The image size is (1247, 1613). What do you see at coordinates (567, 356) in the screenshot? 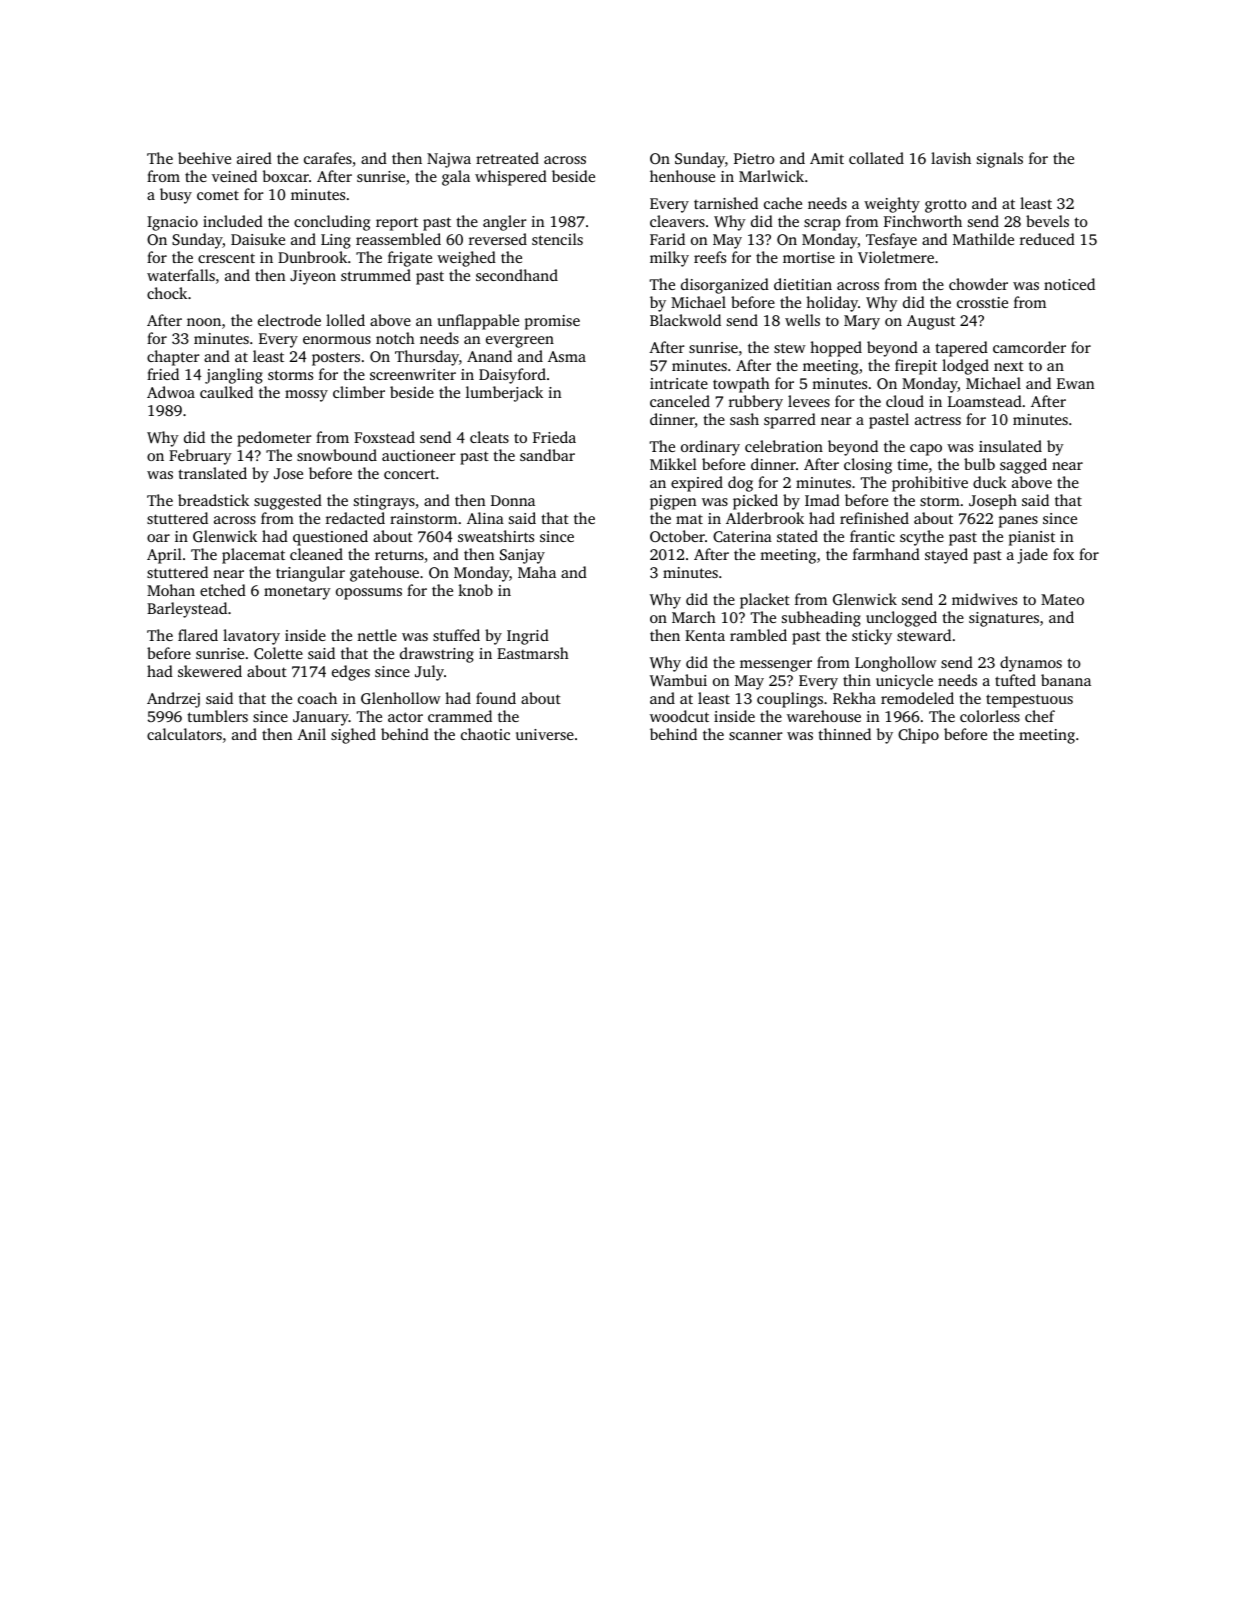
I see `Asma` at bounding box center [567, 356].
